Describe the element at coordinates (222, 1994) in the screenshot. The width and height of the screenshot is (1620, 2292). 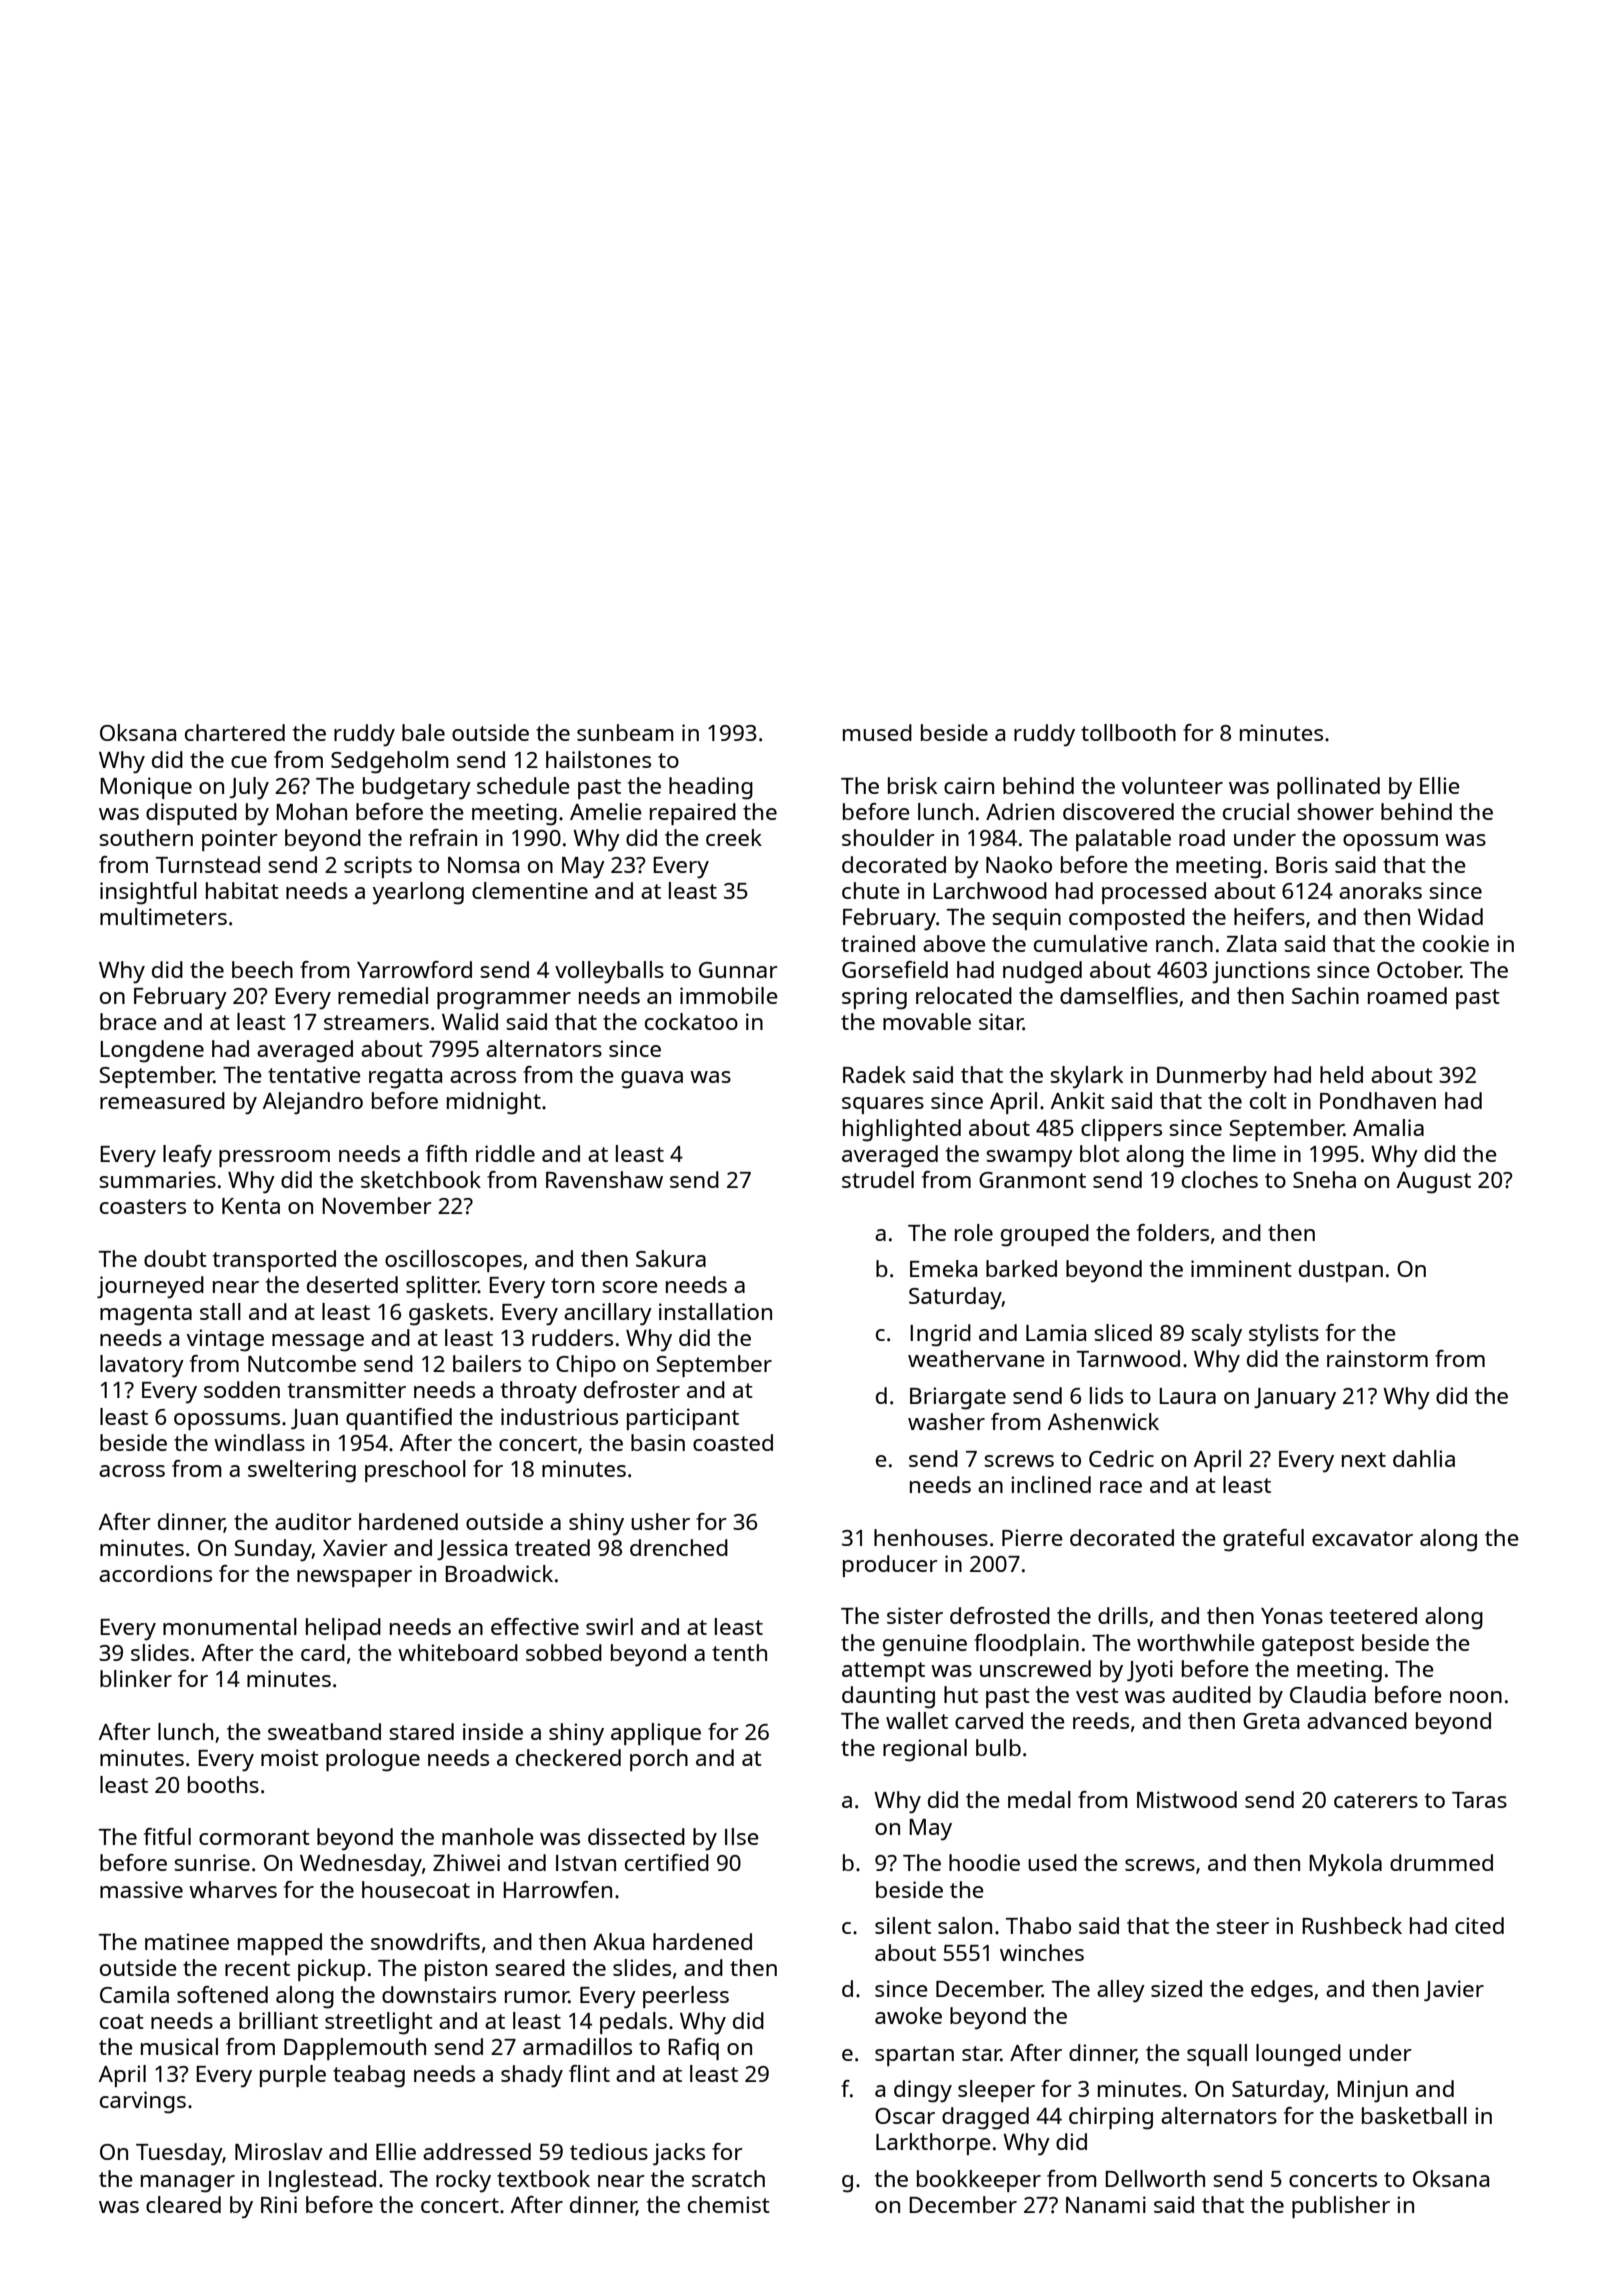
I see `softened` at that location.
